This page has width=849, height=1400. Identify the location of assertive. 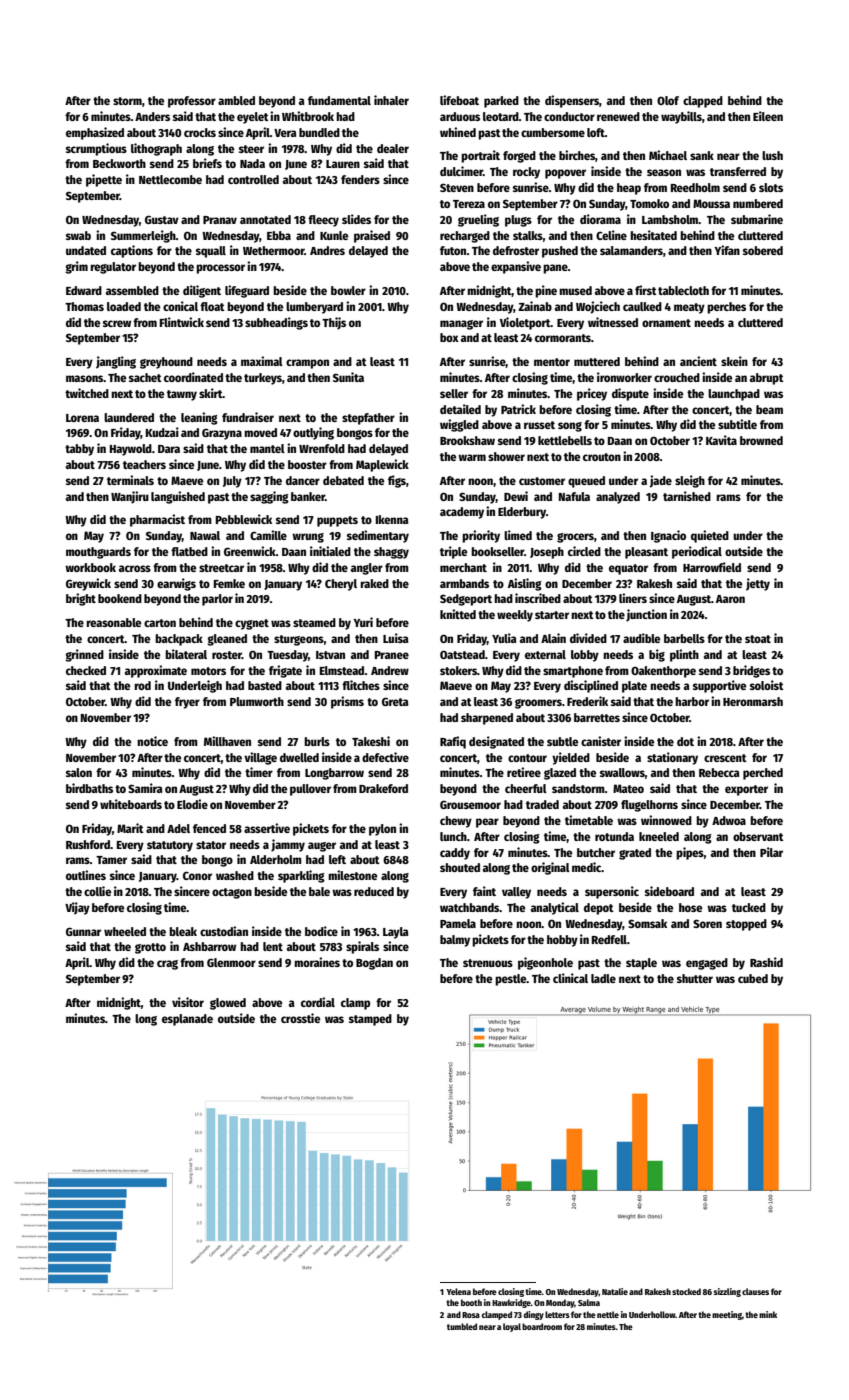
(267, 828).
